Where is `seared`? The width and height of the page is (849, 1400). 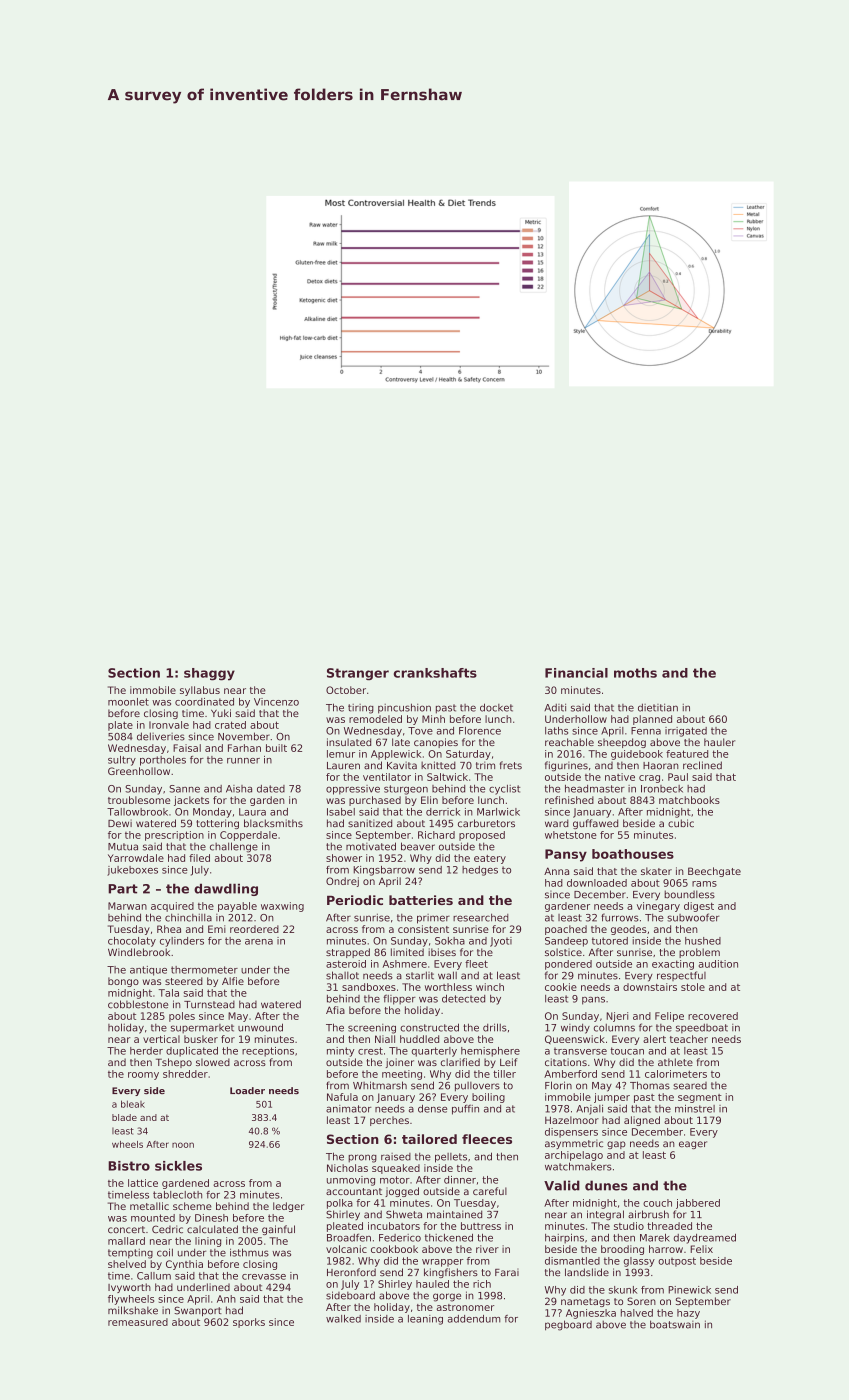
seared is located at coordinates (690, 1086).
